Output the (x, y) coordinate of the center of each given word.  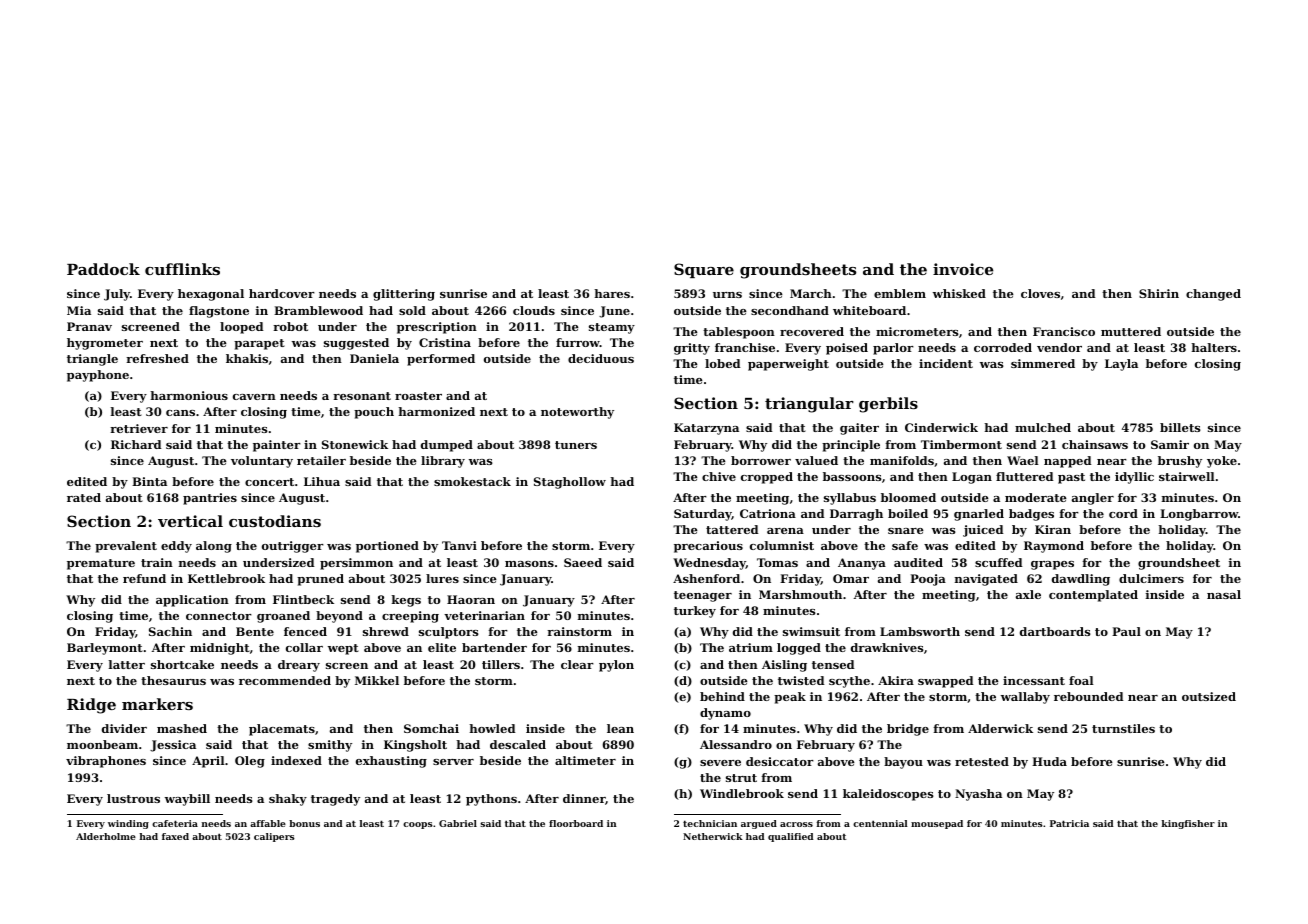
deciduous (601, 358)
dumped (447, 446)
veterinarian (484, 615)
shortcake (182, 664)
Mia (79, 310)
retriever (139, 428)
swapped (946, 682)
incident (946, 363)
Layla (1121, 365)
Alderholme (106, 836)
